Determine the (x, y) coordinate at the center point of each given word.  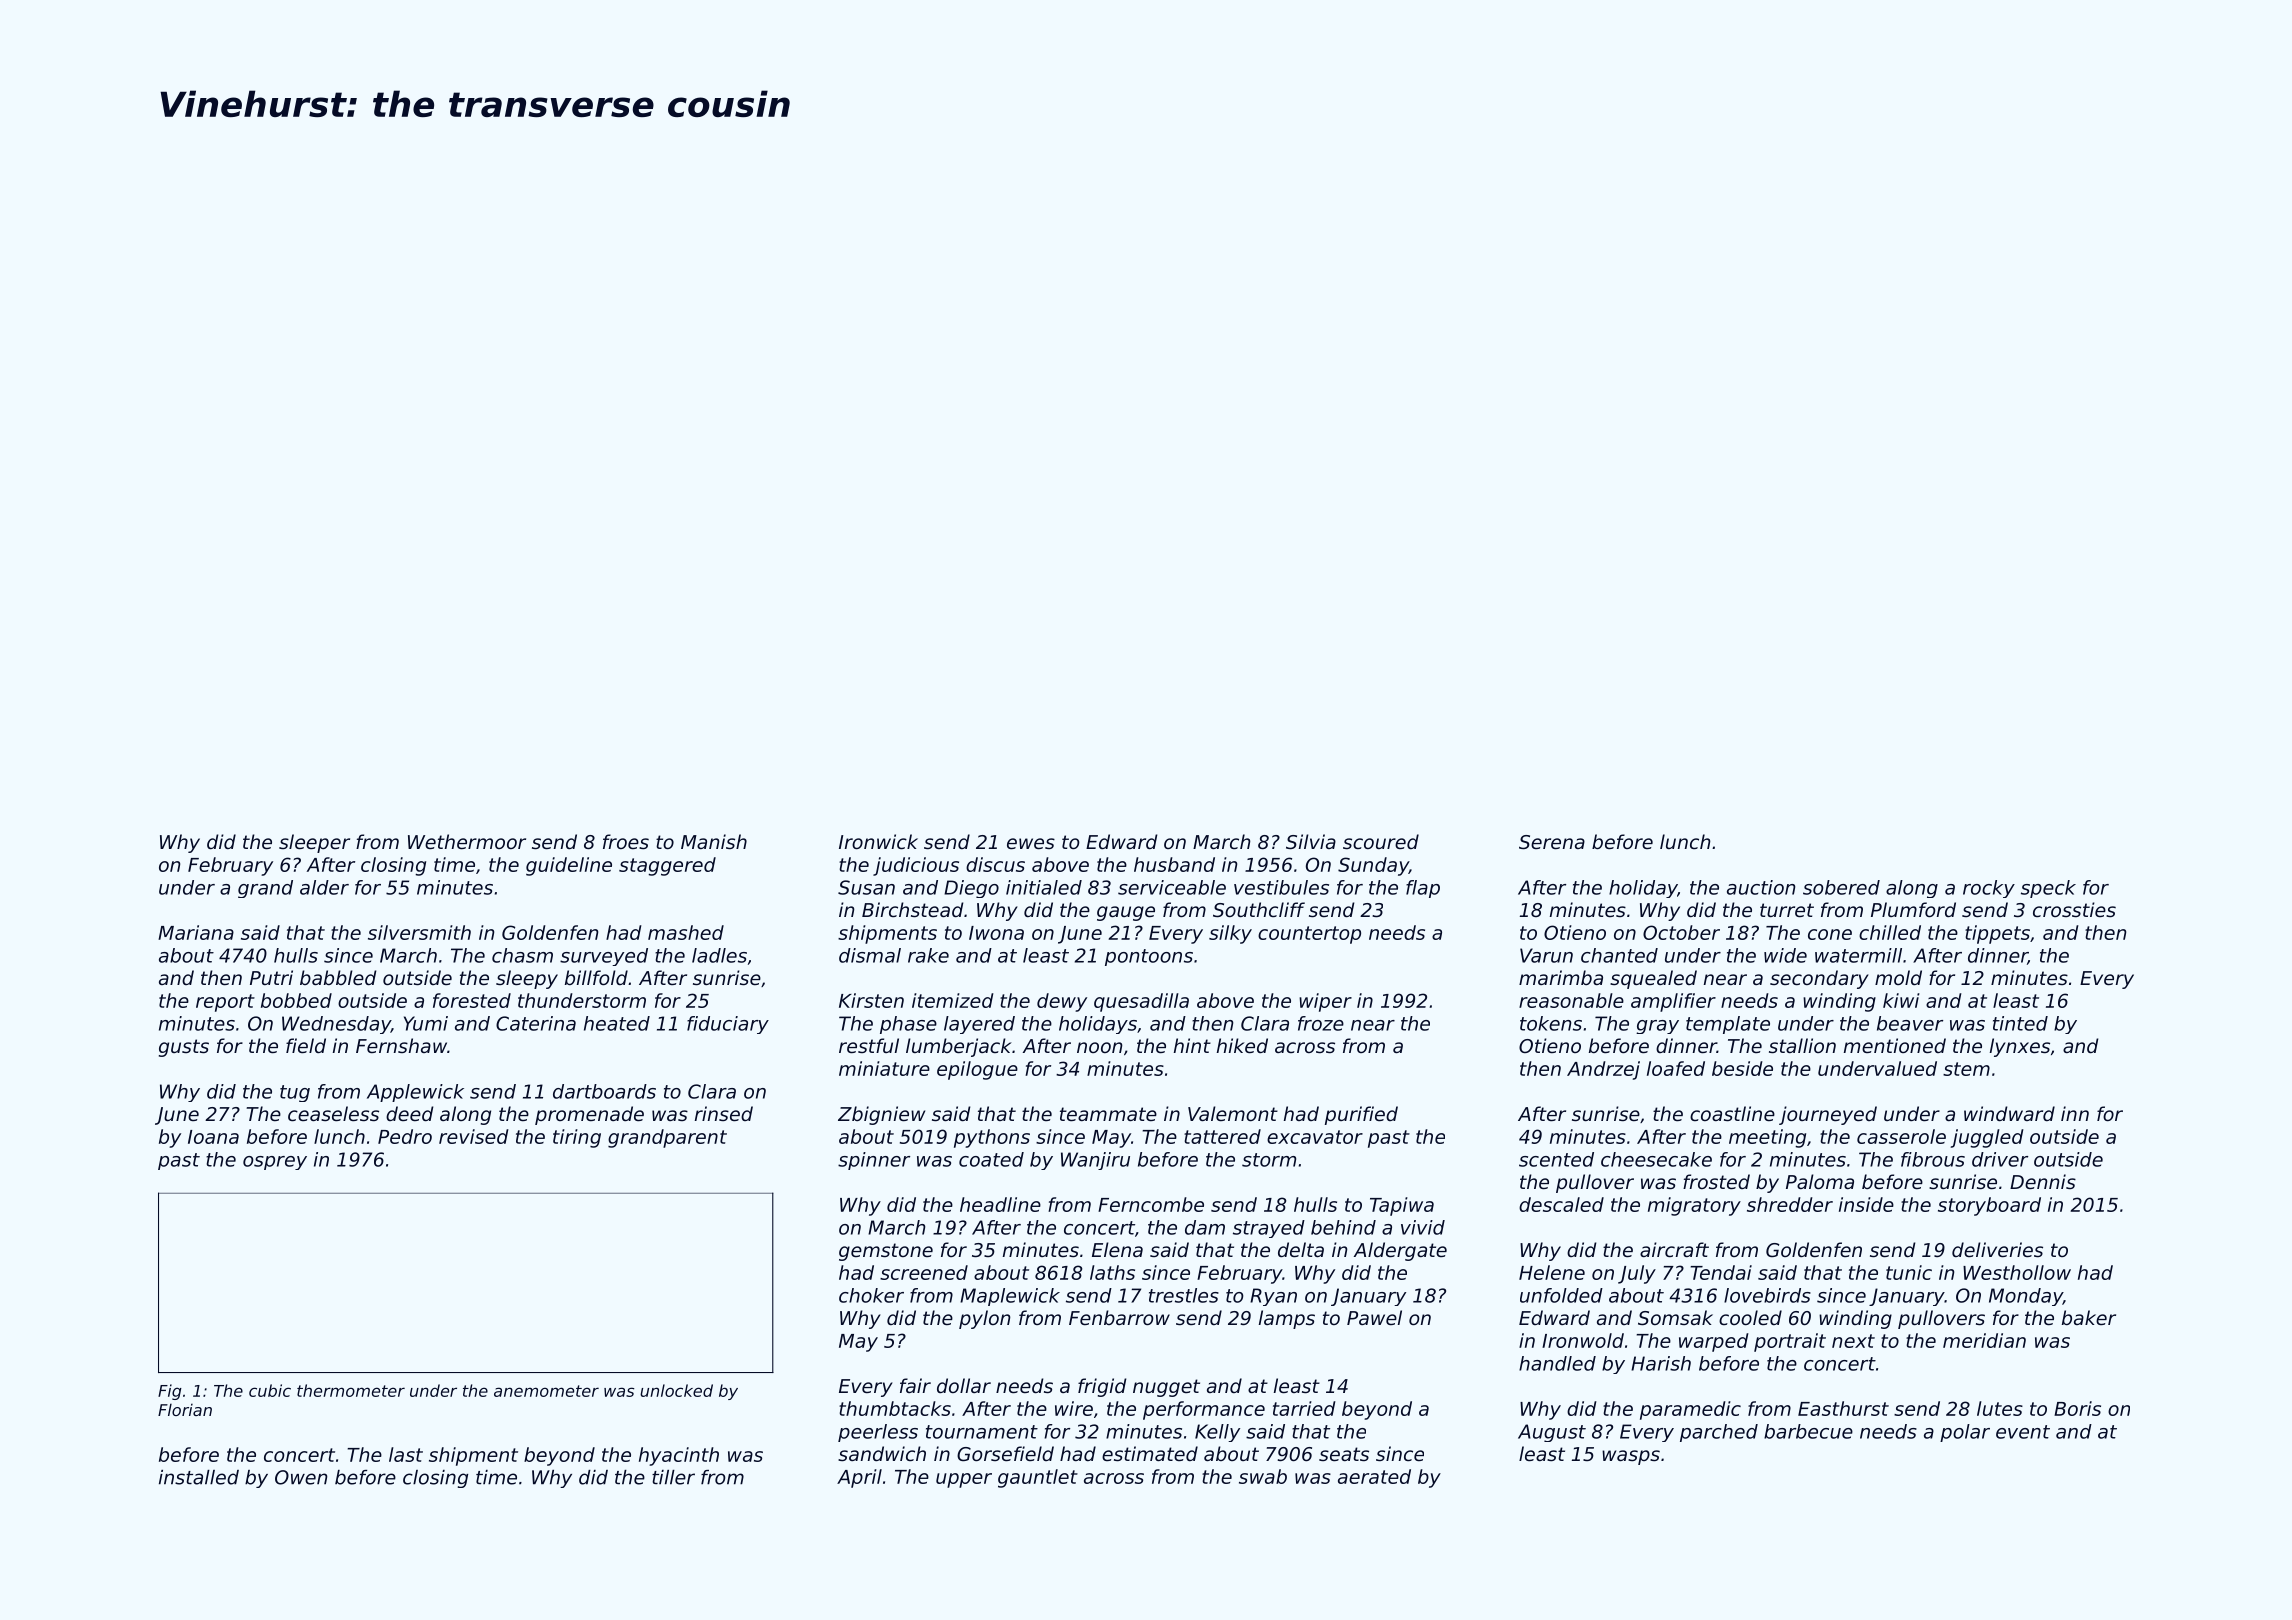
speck (2048, 889)
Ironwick (878, 841)
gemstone (886, 1252)
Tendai (1721, 1272)
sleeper (314, 843)
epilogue (977, 1070)
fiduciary (728, 1025)
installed (199, 1477)
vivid (1423, 1227)
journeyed (1828, 1115)
